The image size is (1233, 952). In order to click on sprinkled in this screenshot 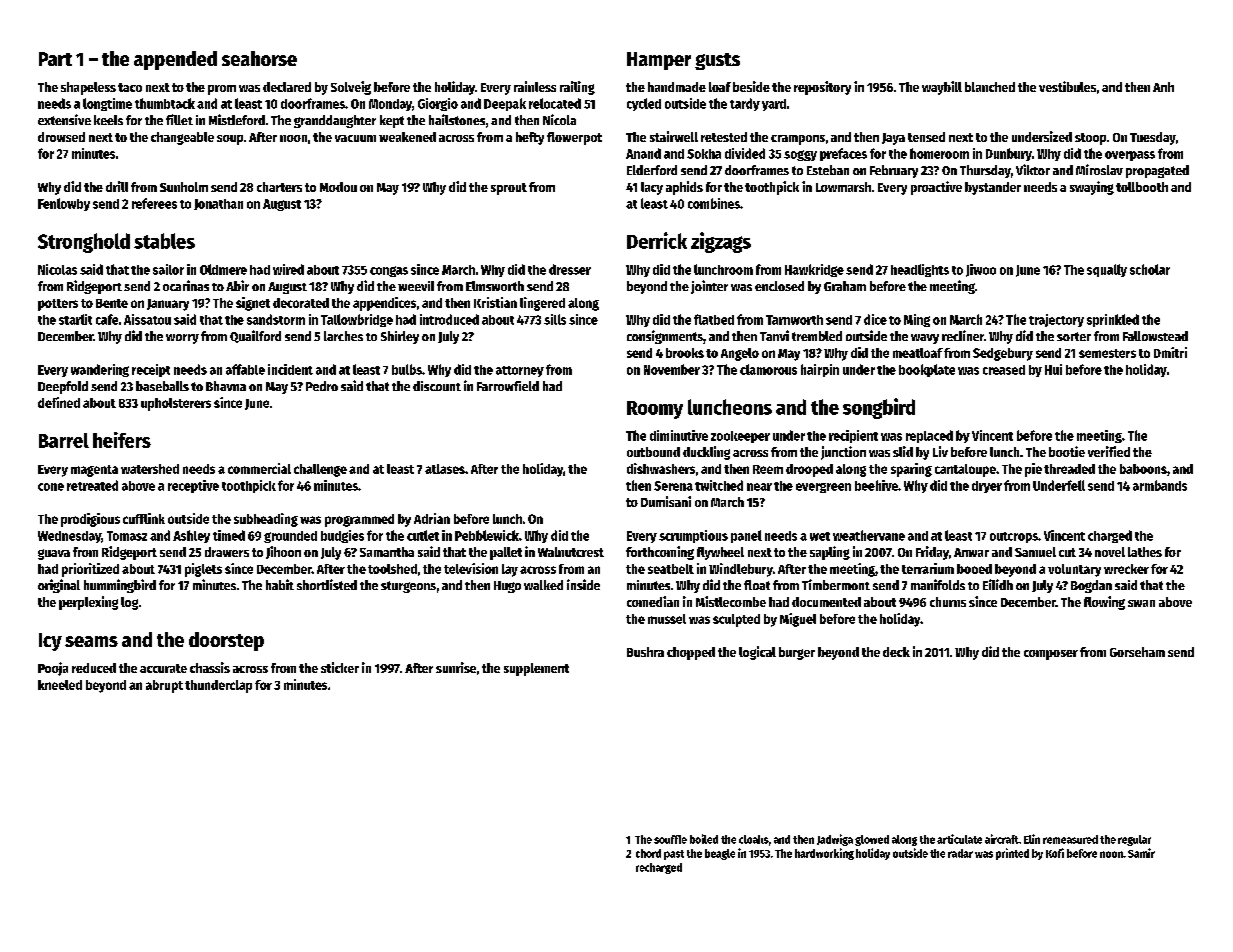, I will do `click(1113, 320)`.
